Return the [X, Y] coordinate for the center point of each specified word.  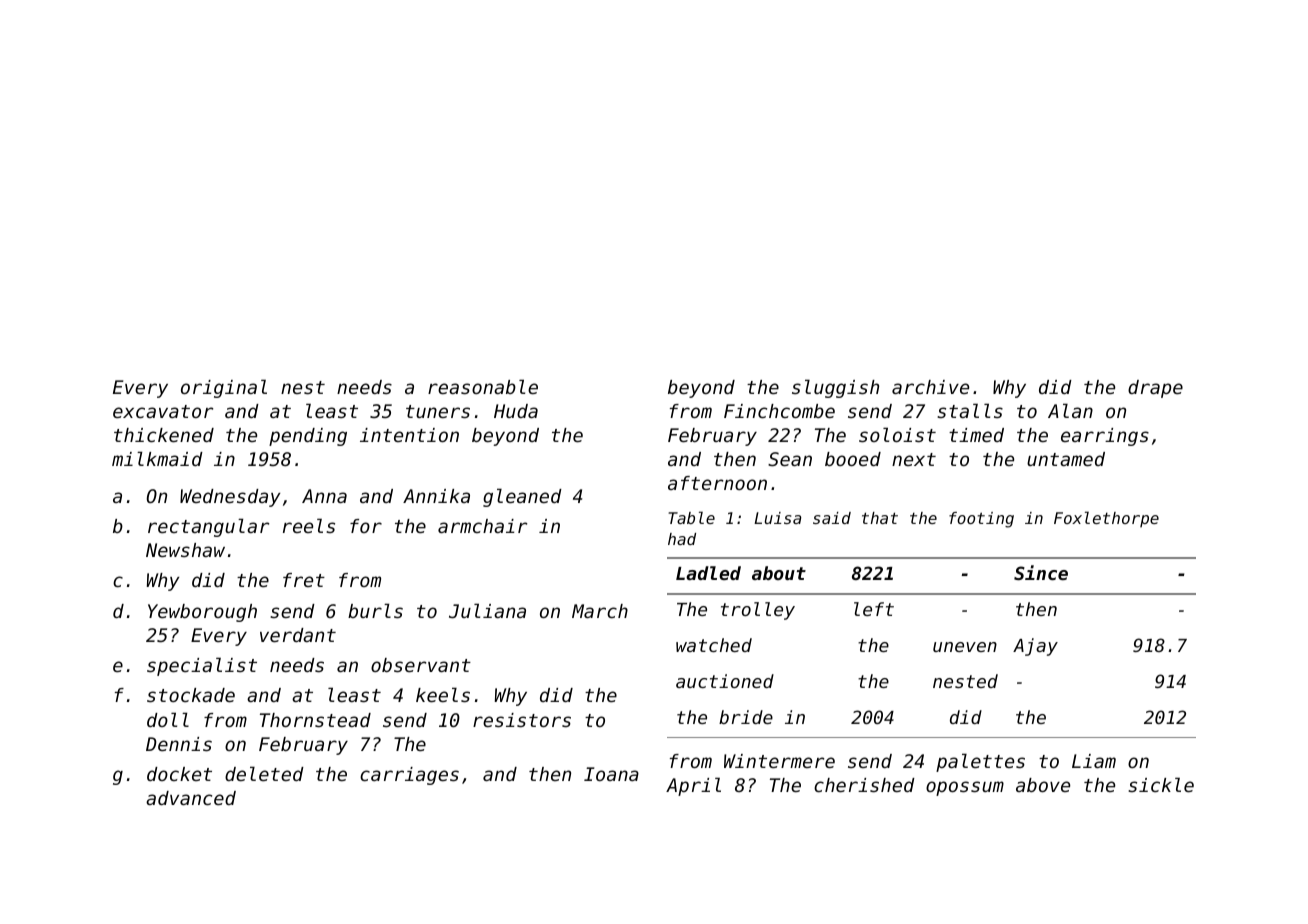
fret [304, 580]
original [224, 388]
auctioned [725, 681]
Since [1041, 572]
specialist [202, 666]
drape [1155, 389]
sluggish [835, 388]
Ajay [1035, 647]
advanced [191, 798]
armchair [482, 526]
